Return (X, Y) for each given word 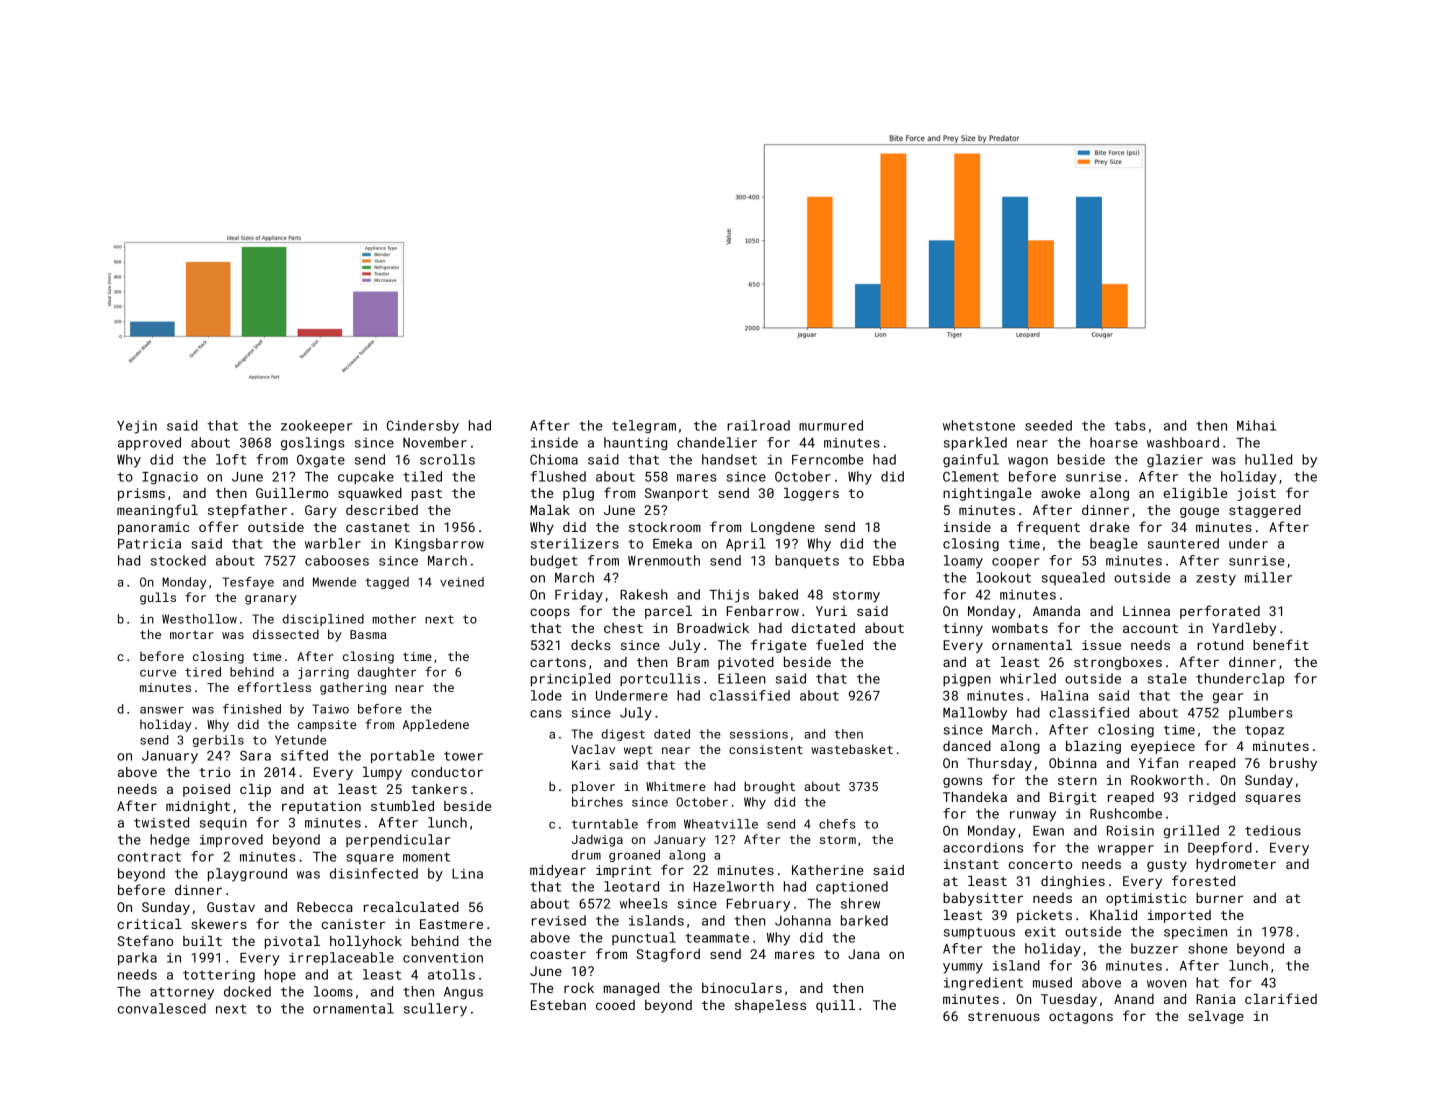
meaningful (157, 511)
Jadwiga (597, 840)
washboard (1183, 442)
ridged (1212, 798)
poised (206, 790)
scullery (435, 1010)
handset (729, 459)
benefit (1281, 644)
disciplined (323, 620)
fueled (839, 644)
